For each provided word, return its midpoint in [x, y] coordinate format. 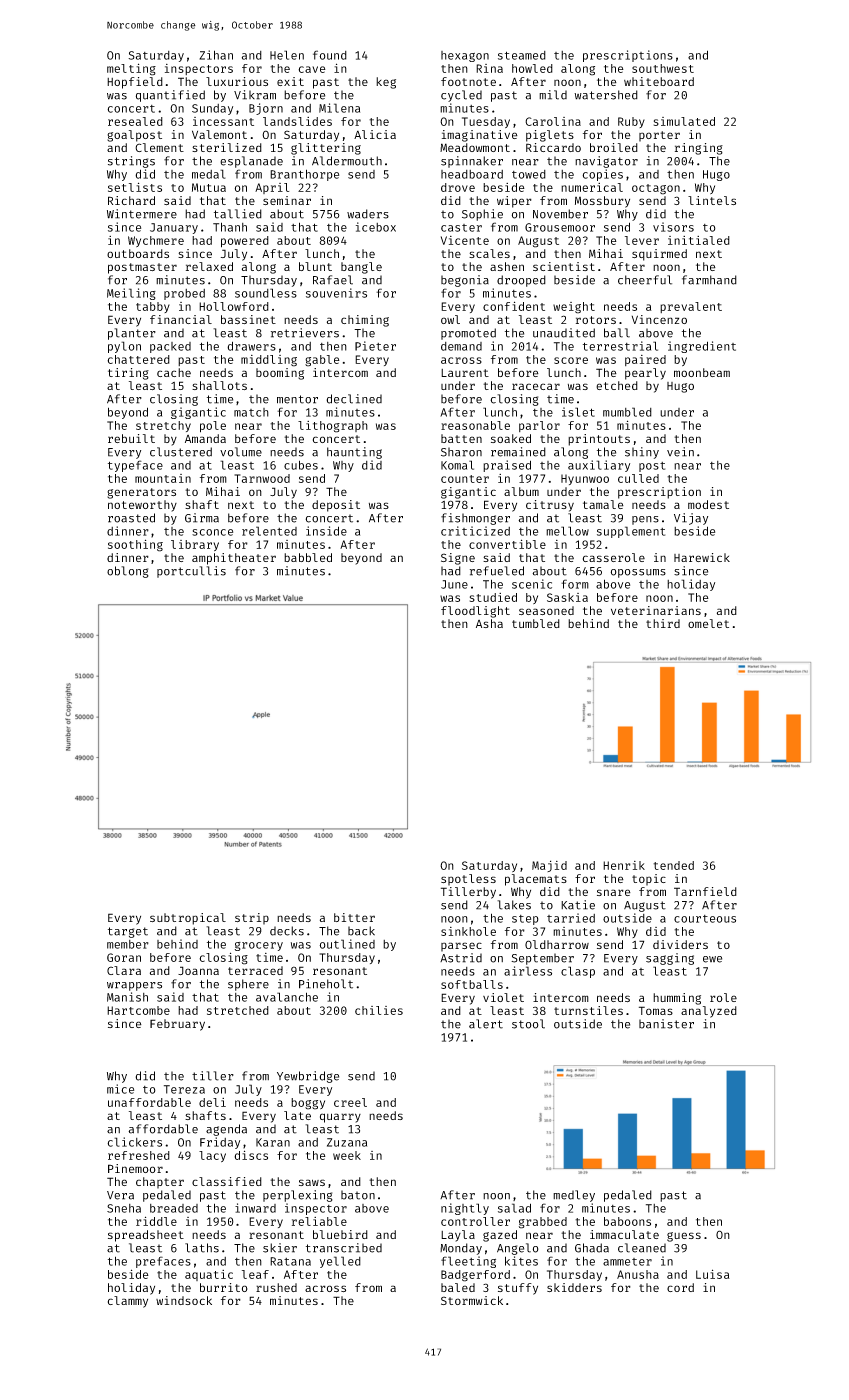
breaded [174, 1208]
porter [659, 136]
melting [131, 69]
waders [368, 214]
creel [350, 1102]
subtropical [188, 919]
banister [666, 1024]
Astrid [461, 958]
